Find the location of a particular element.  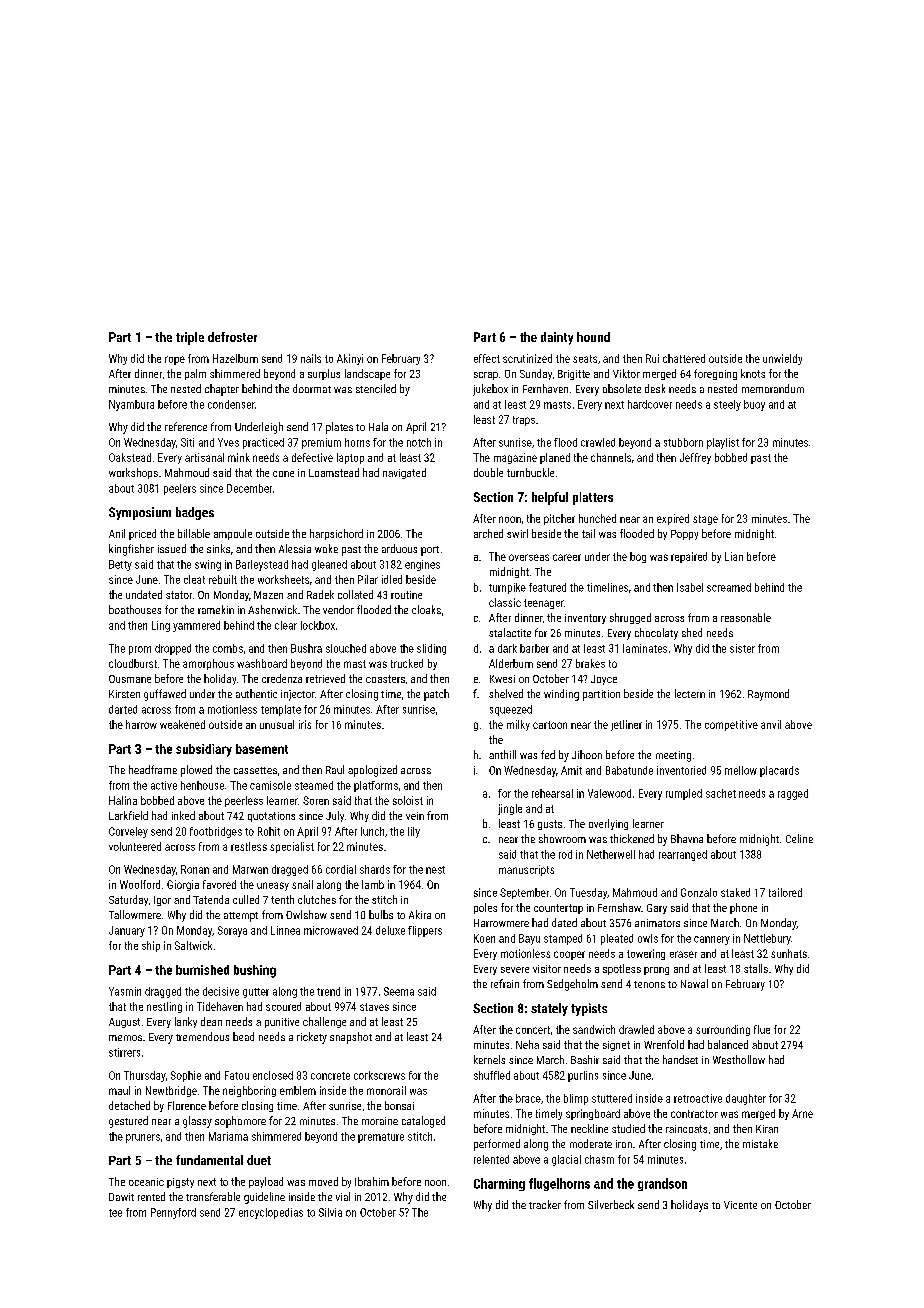

channels is located at coordinates (611, 457).
